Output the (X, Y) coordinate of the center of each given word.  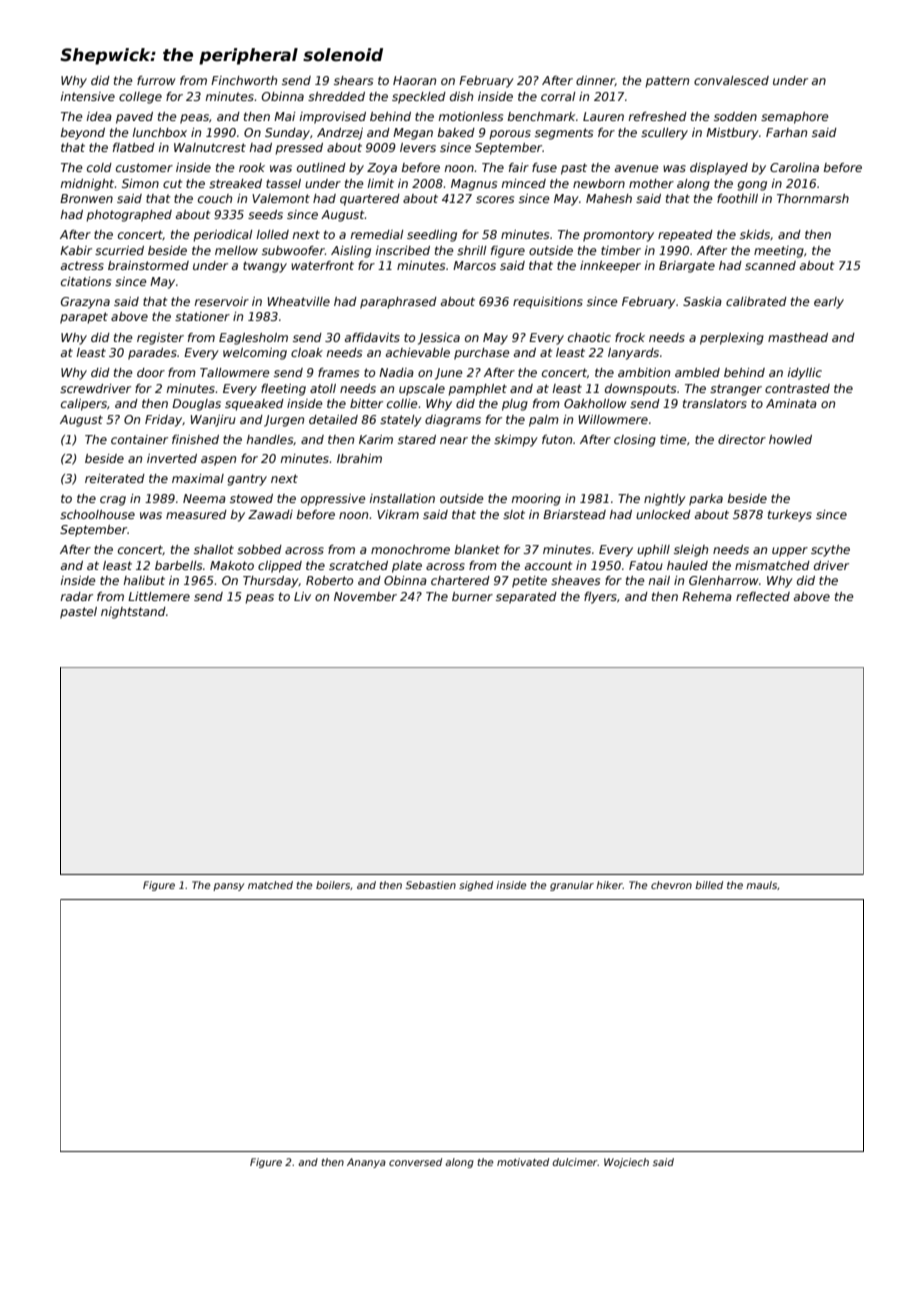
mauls (761, 885)
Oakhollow (595, 403)
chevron (671, 885)
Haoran (414, 80)
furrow (156, 80)
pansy (228, 887)
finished (195, 439)
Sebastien (431, 885)
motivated (523, 1162)
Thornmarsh (813, 198)
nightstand (133, 613)
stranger (736, 390)
